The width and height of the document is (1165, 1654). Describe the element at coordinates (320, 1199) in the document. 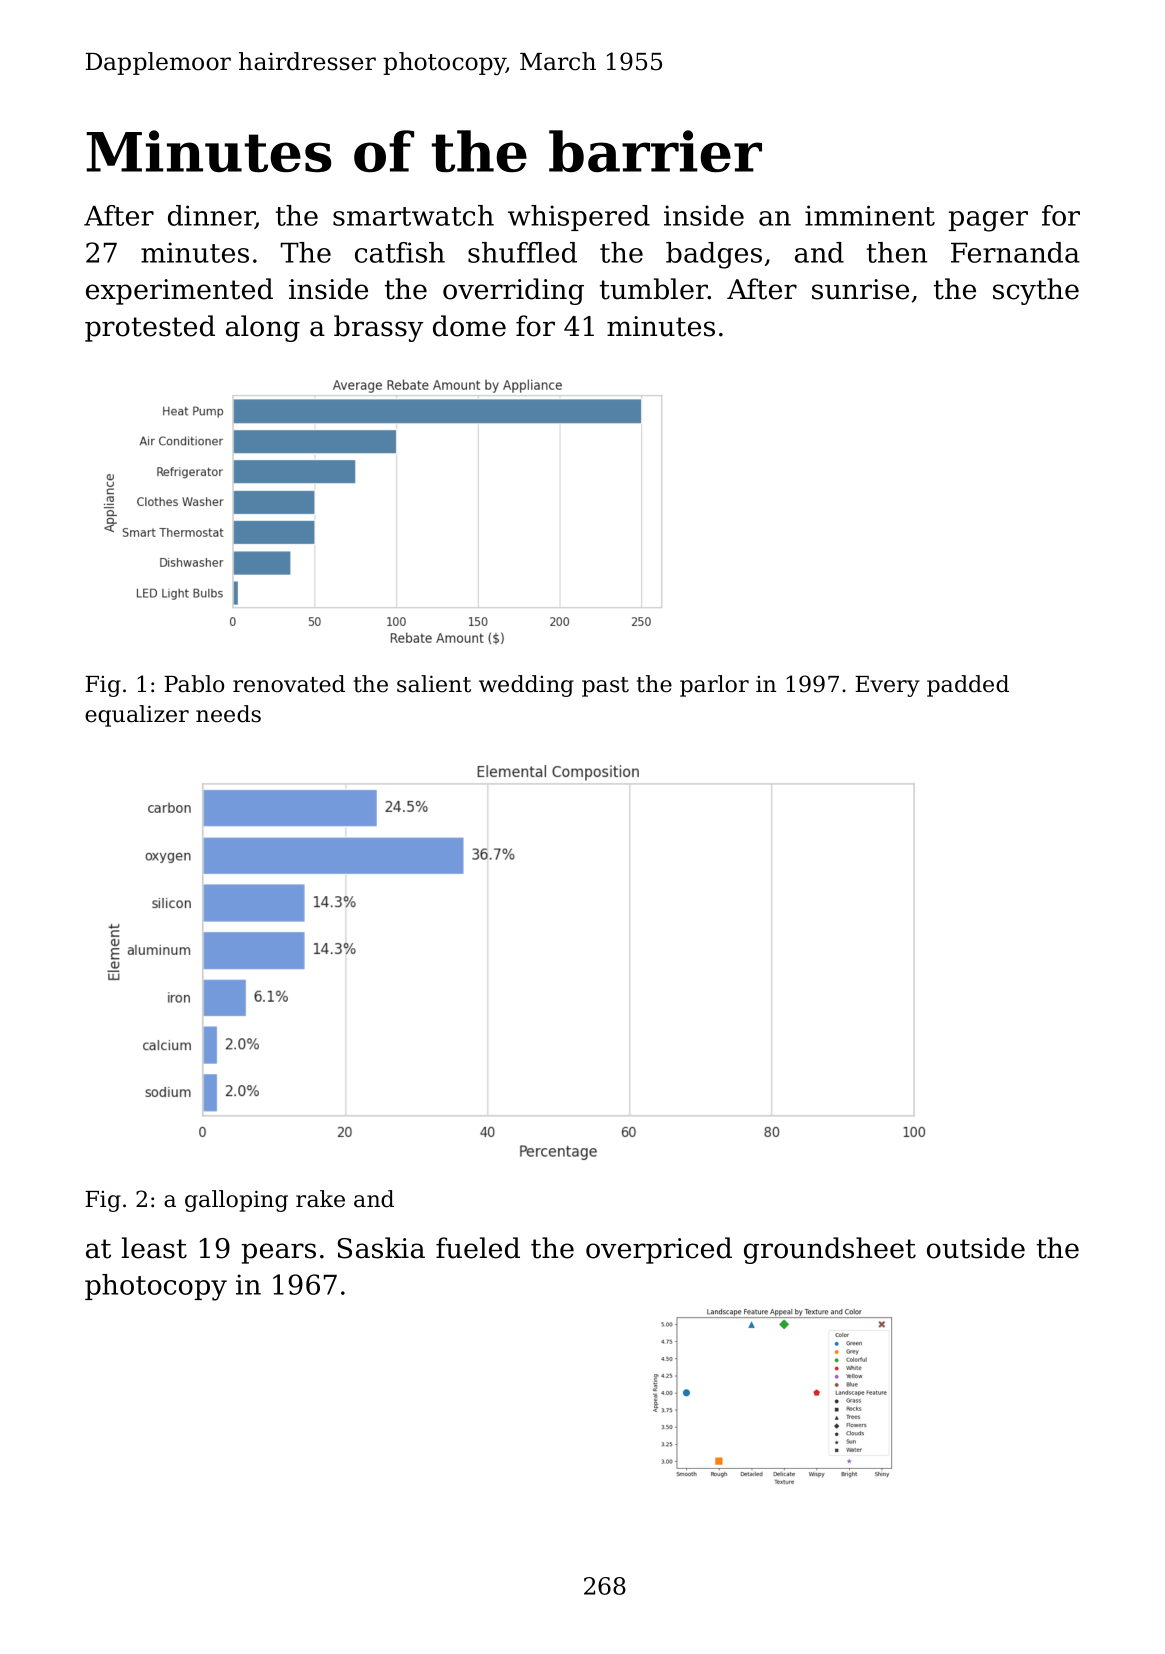

I see `rake` at that location.
